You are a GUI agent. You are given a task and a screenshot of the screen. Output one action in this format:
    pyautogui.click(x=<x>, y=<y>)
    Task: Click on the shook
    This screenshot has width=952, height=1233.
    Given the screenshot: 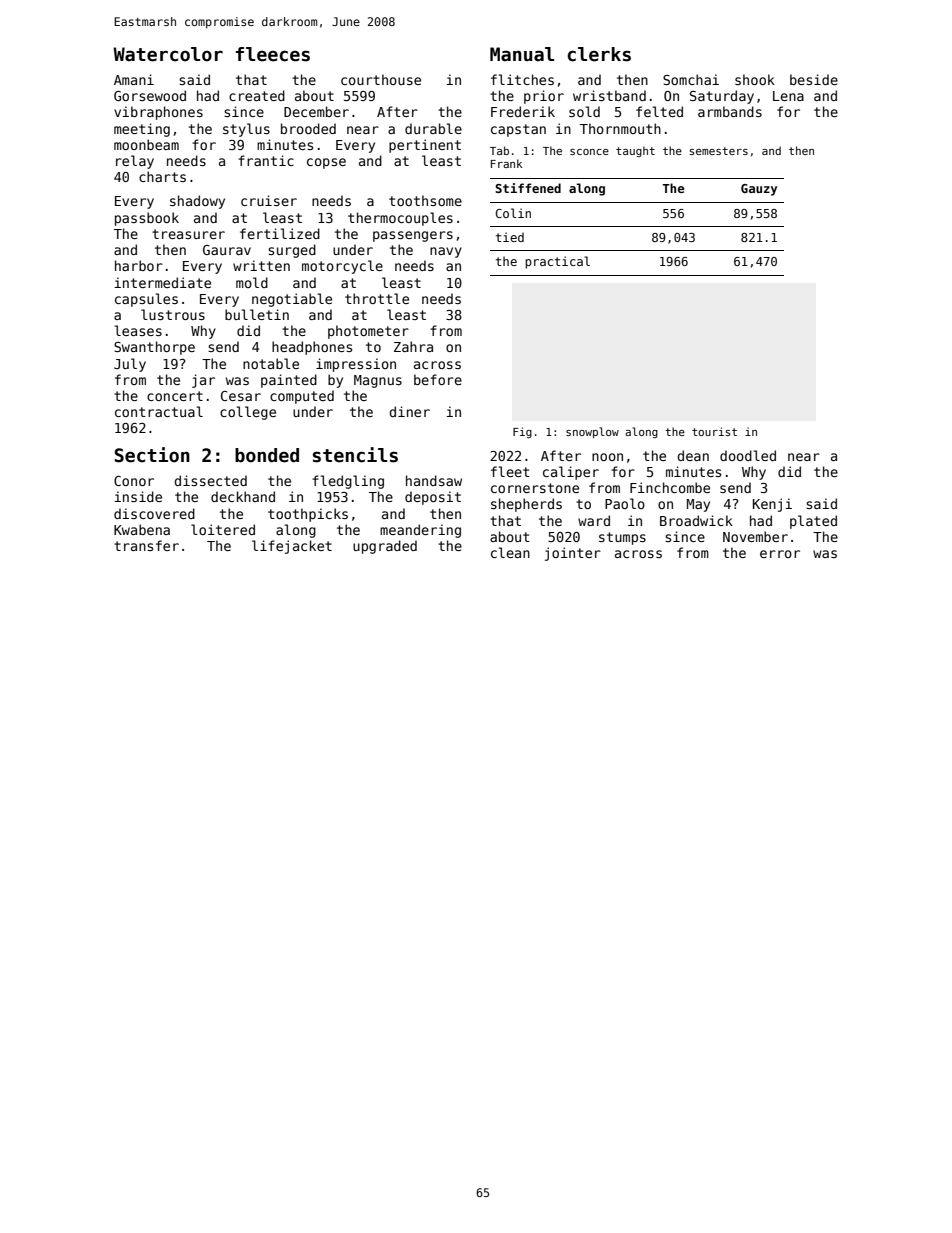 What is the action you would take?
    pyautogui.click(x=755, y=79)
